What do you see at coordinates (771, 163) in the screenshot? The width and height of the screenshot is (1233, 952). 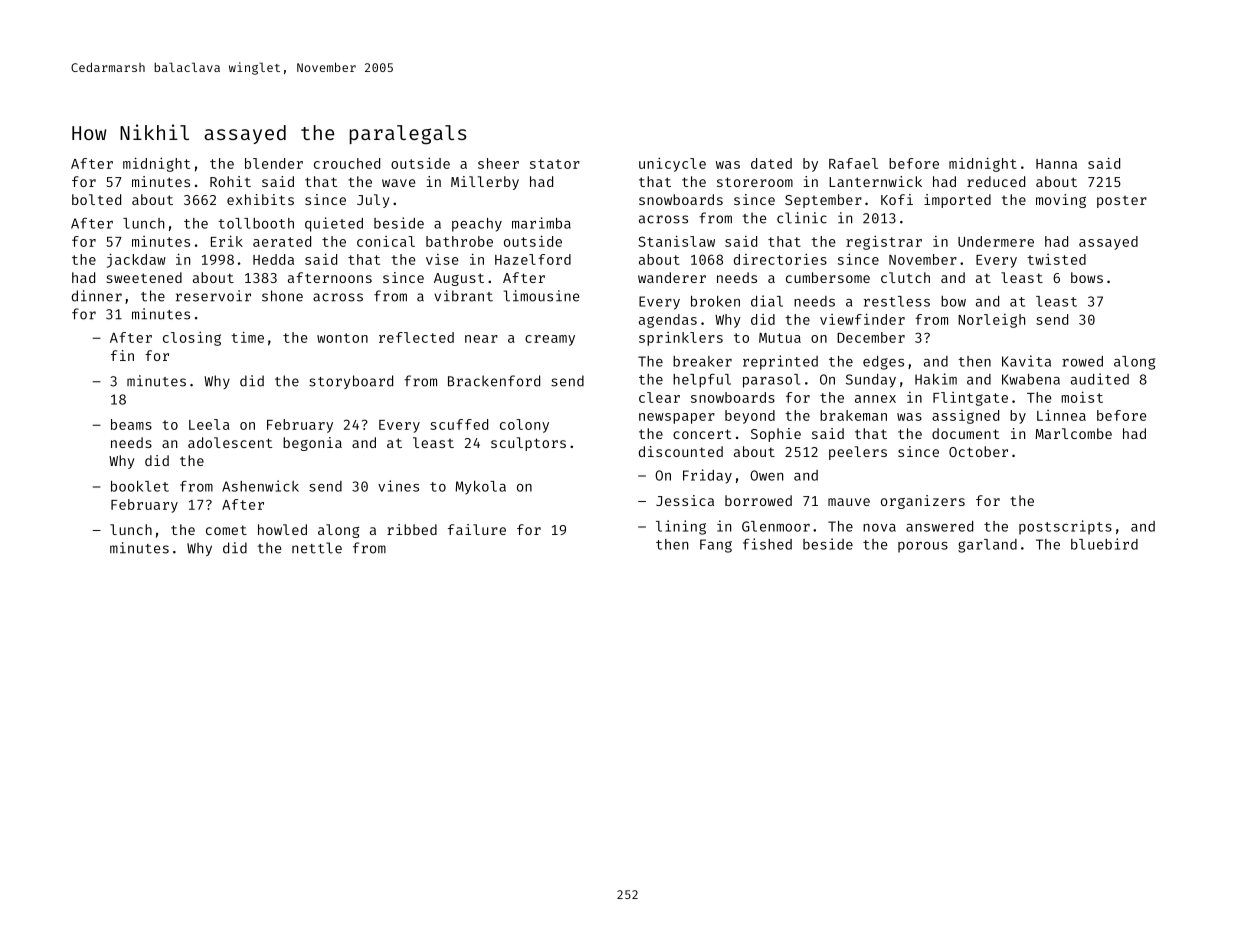 I see `dated` at bounding box center [771, 163].
